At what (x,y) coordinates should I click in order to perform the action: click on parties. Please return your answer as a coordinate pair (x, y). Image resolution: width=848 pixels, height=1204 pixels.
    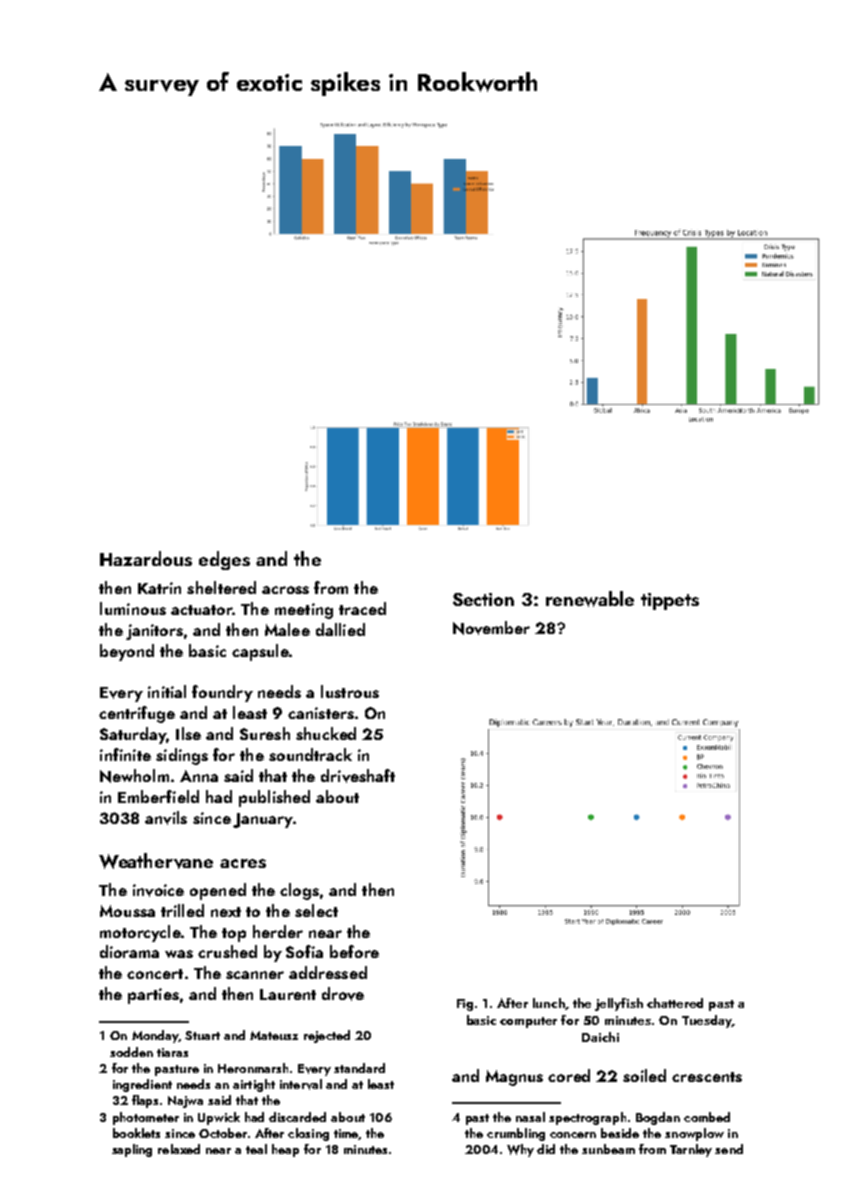
    Looking at the image, I should click on (153, 996).
